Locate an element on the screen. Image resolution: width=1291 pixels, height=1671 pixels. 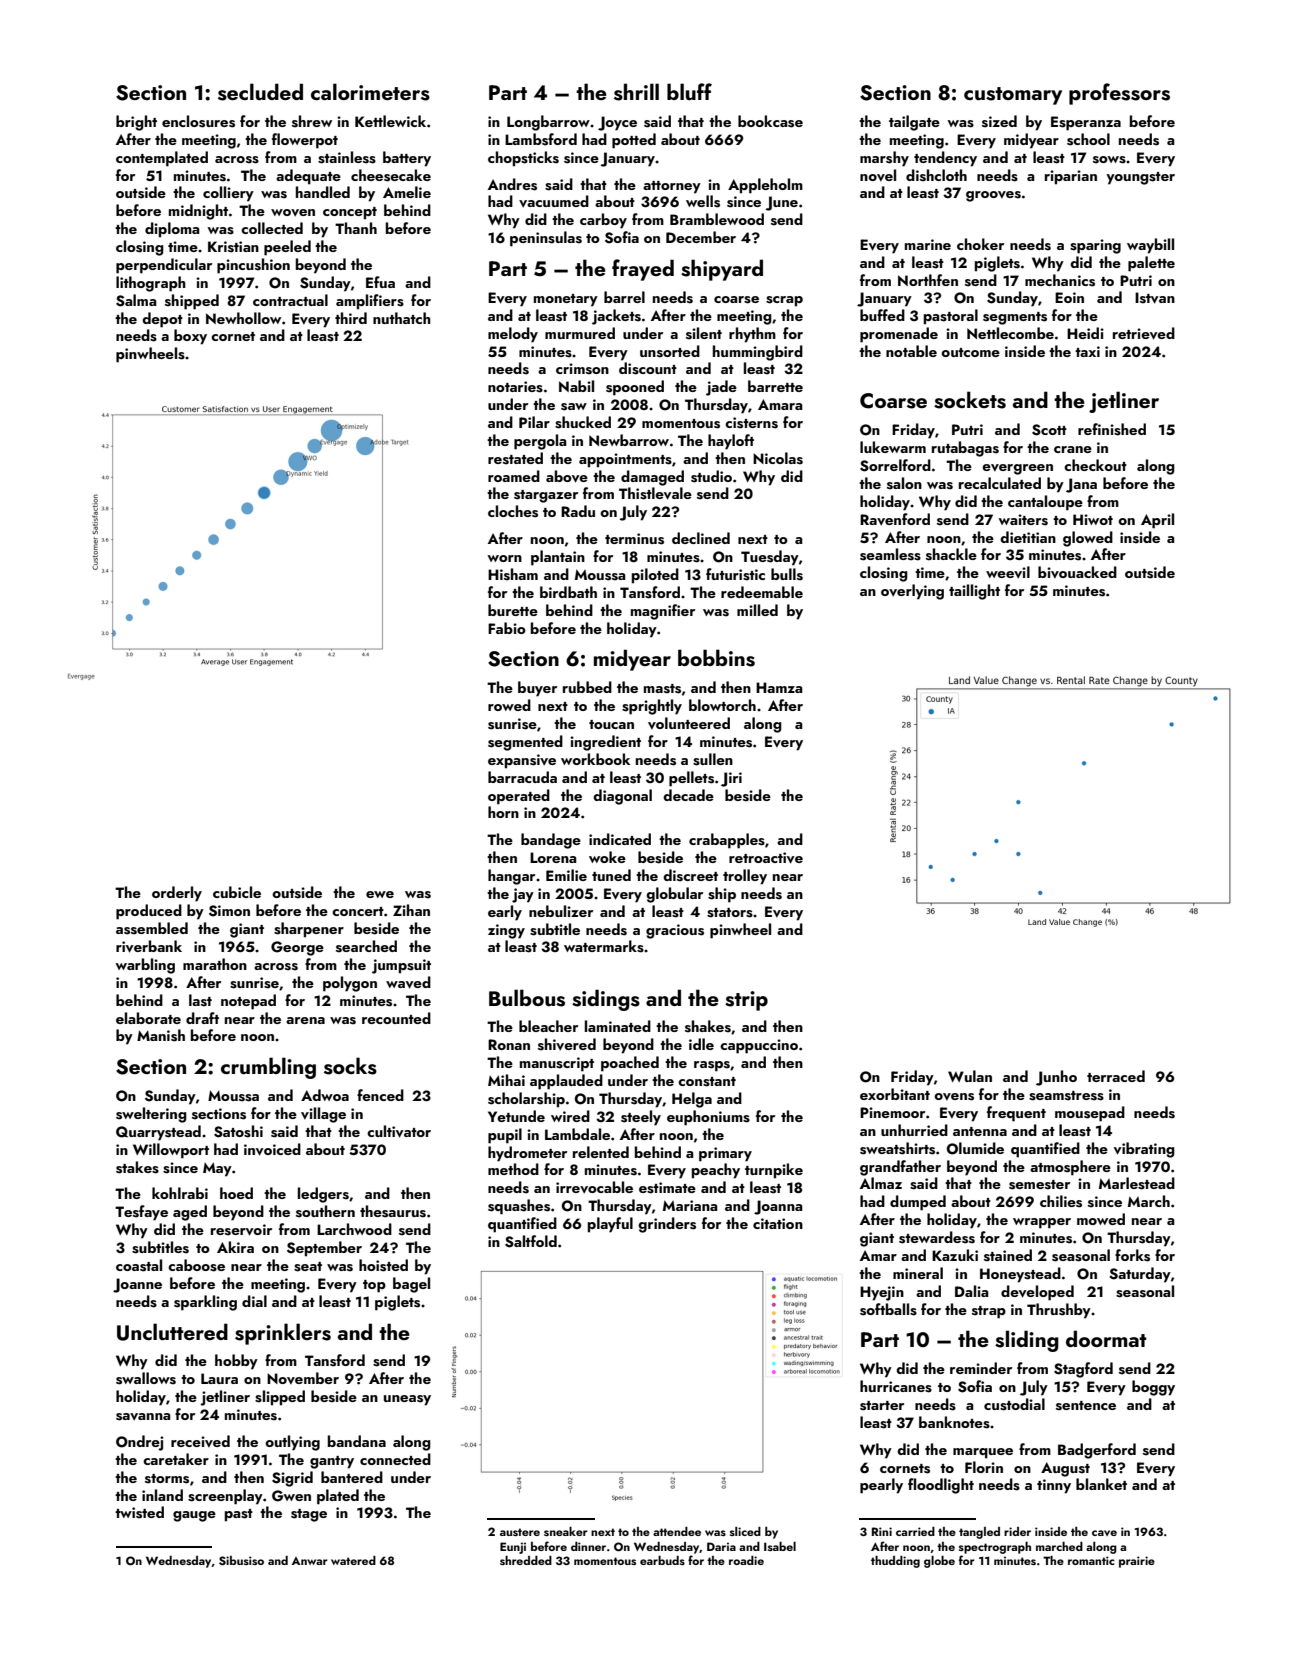
grinders is located at coordinates (667, 1225).
